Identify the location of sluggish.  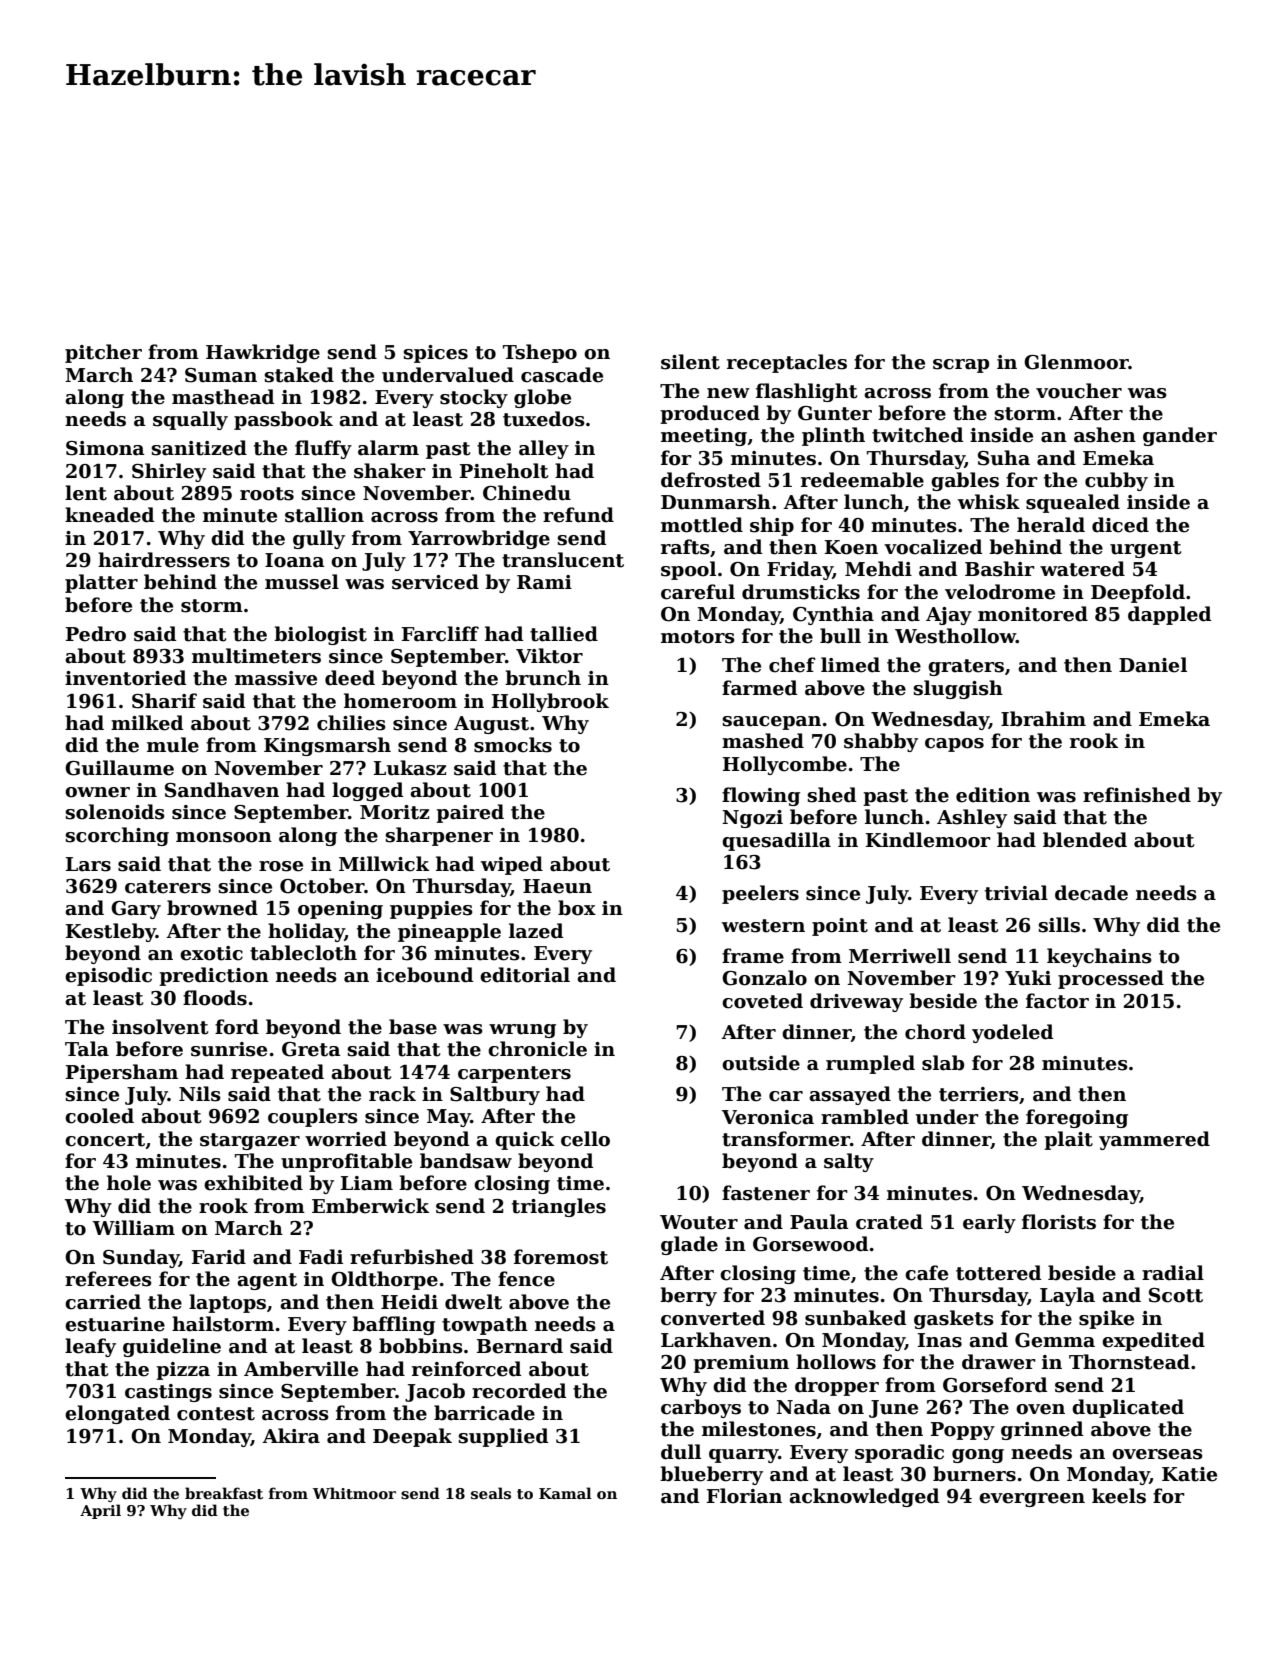
(958, 689).
